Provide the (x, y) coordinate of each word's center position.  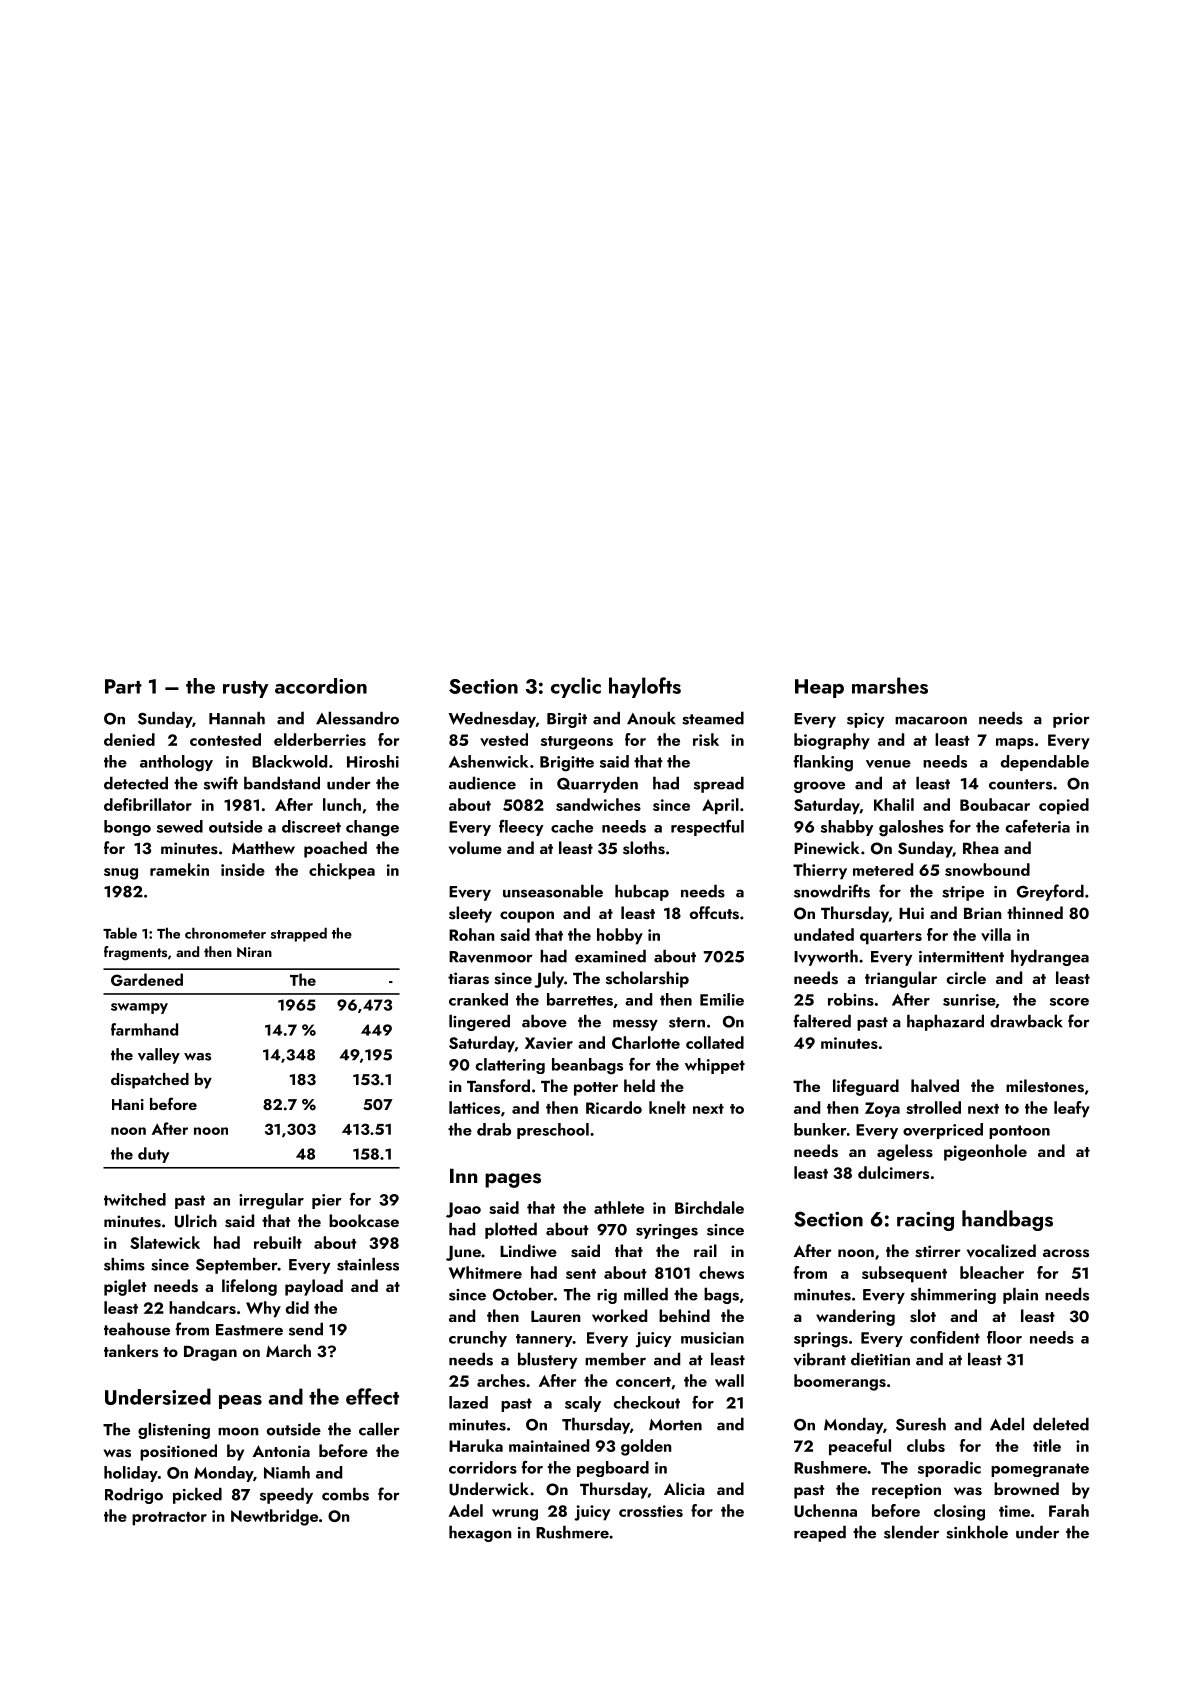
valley (159, 1056)
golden (646, 1447)
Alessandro (357, 718)
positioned (178, 1452)
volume (475, 848)
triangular (901, 979)
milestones (1045, 1086)
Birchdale (709, 1207)
